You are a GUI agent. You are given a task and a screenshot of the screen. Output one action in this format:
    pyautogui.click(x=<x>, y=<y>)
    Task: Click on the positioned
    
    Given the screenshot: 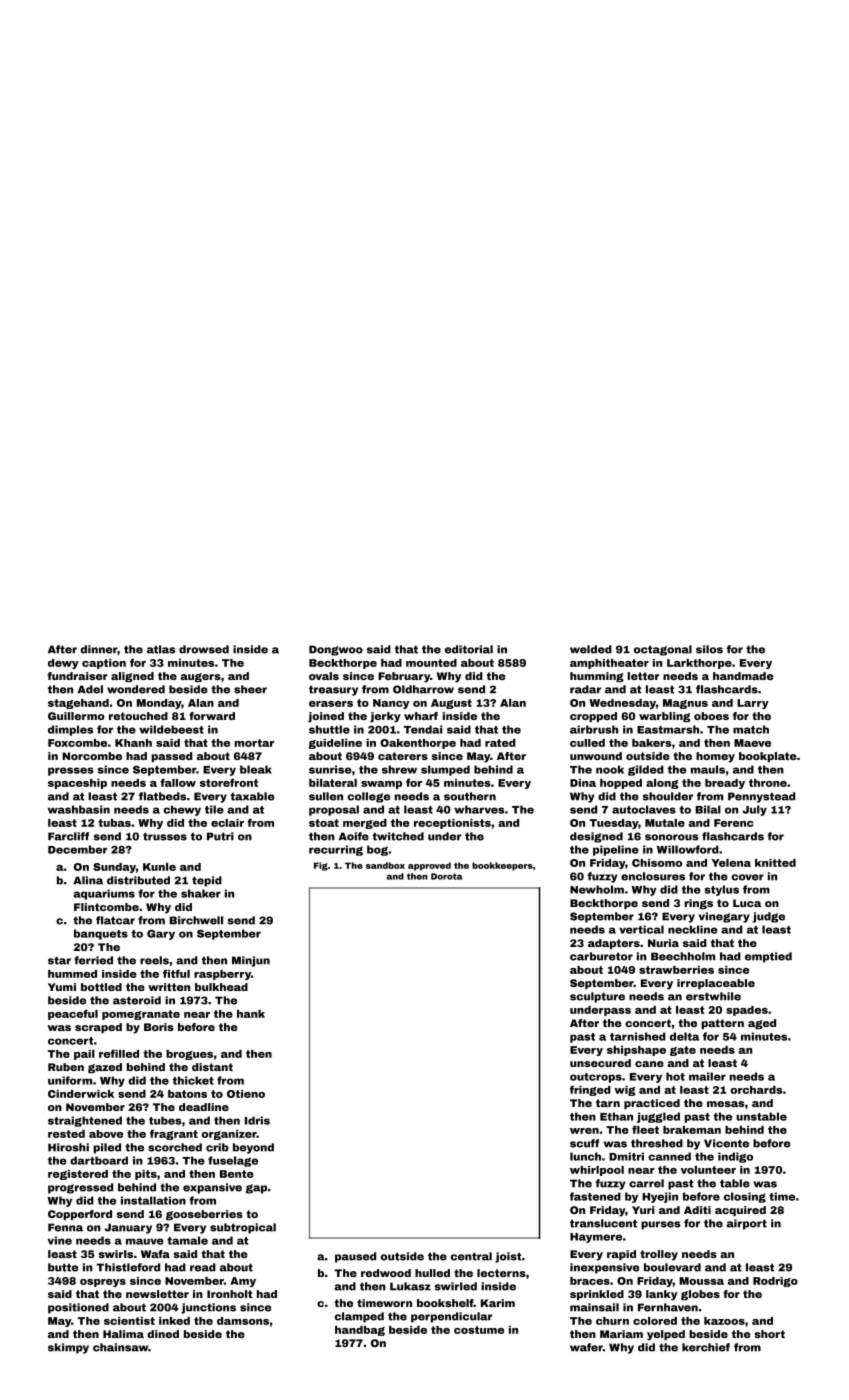 What is the action you would take?
    pyautogui.click(x=78, y=1308)
